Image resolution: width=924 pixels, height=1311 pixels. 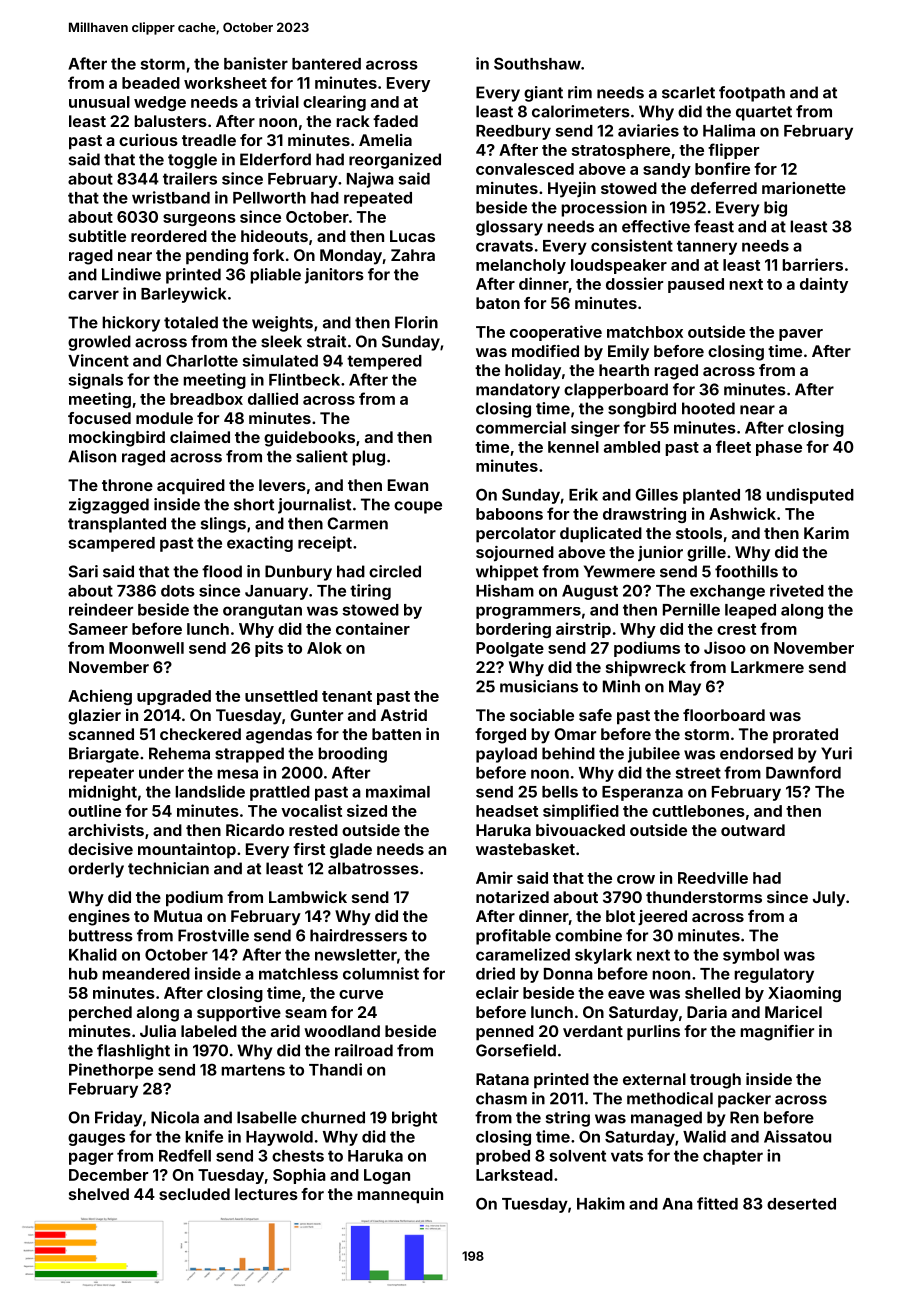 What do you see at coordinates (151, 83) in the screenshot?
I see `beaded` at bounding box center [151, 83].
